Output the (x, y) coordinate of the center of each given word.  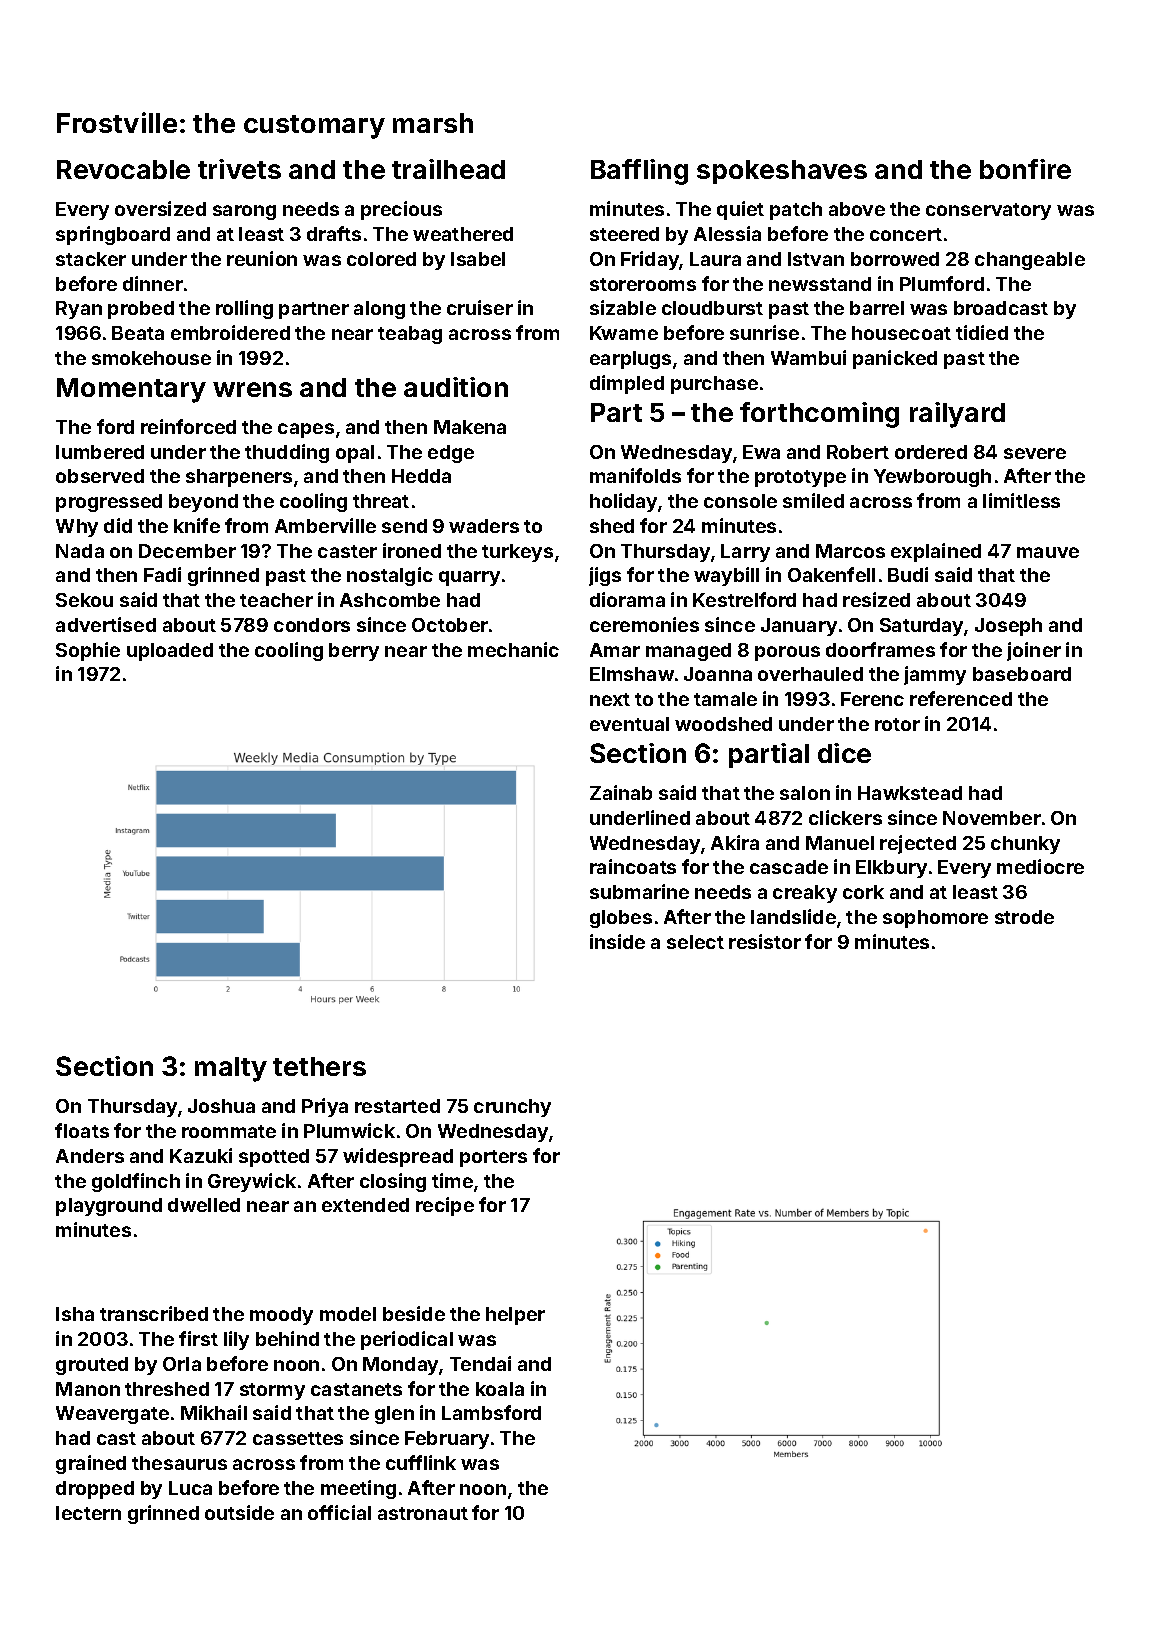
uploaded (170, 652)
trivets (239, 169)
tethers (319, 1066)
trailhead (448, 169)
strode (1024, 917)
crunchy (512, 1108)
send (404, 526)
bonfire (1025, 169)
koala (500, 1389)
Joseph (1008, 627)
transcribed (154, 1313)
